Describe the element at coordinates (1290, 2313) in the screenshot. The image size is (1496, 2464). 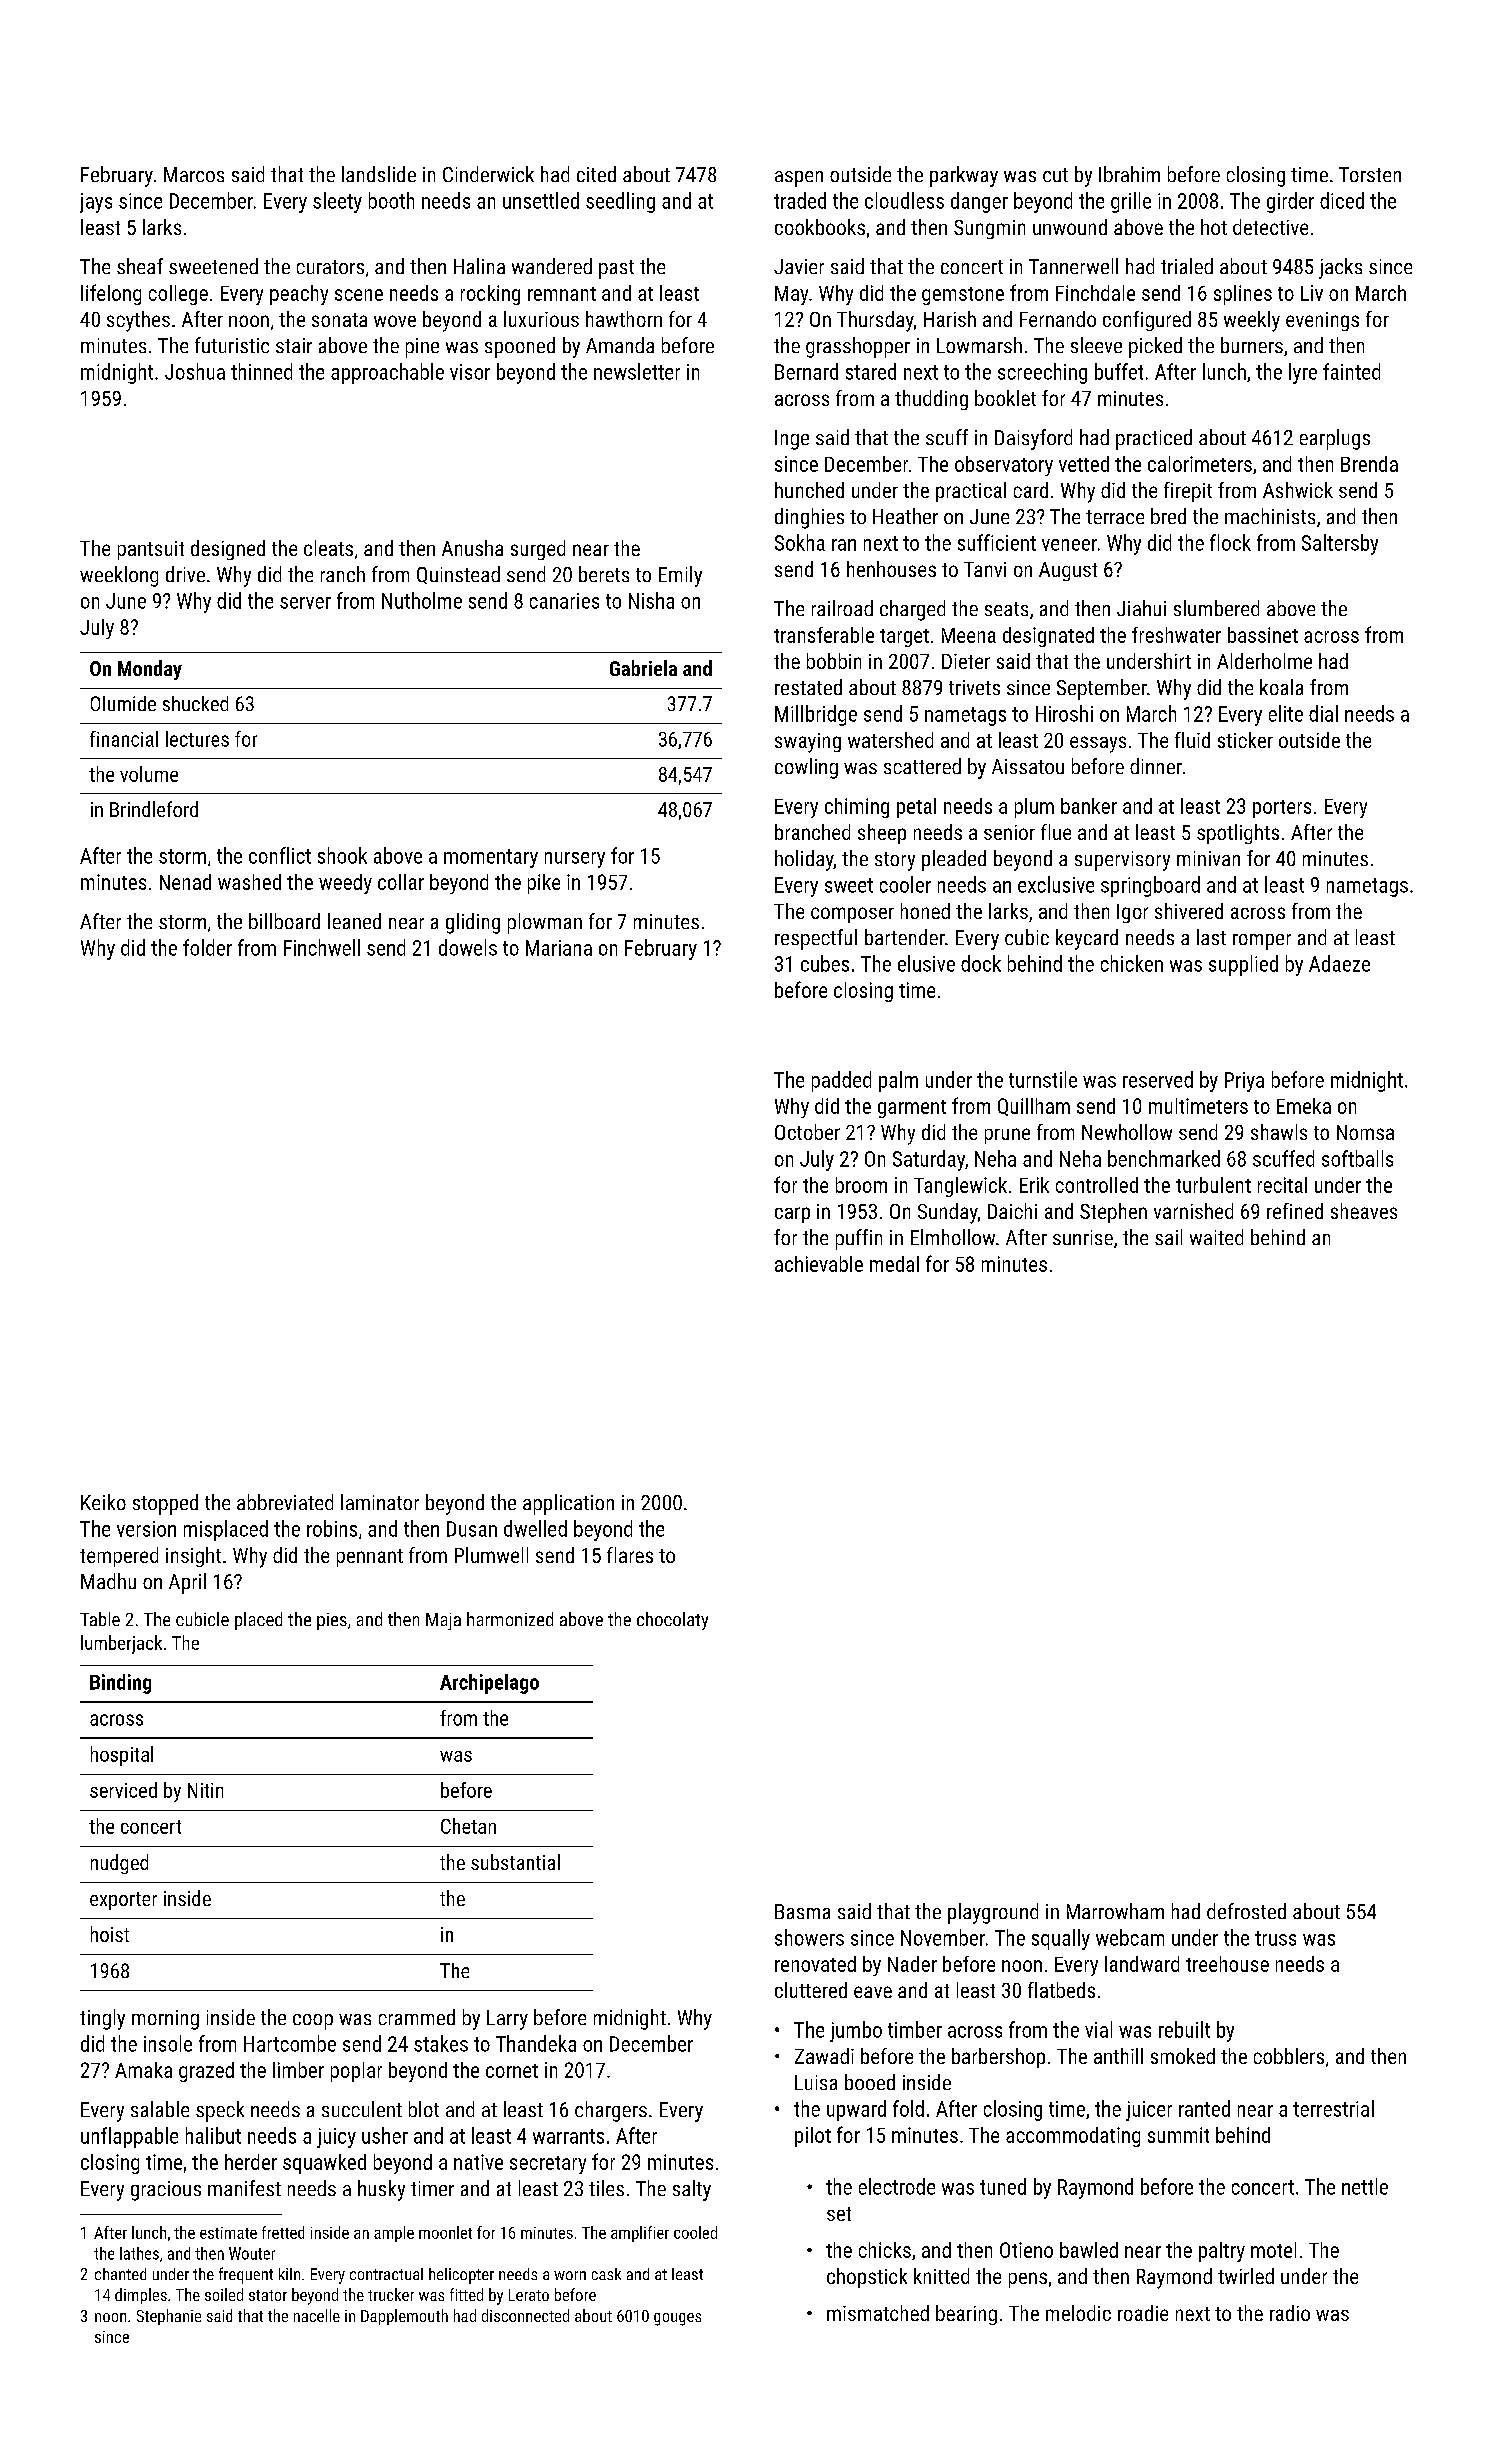
I see `radio` at that location.
